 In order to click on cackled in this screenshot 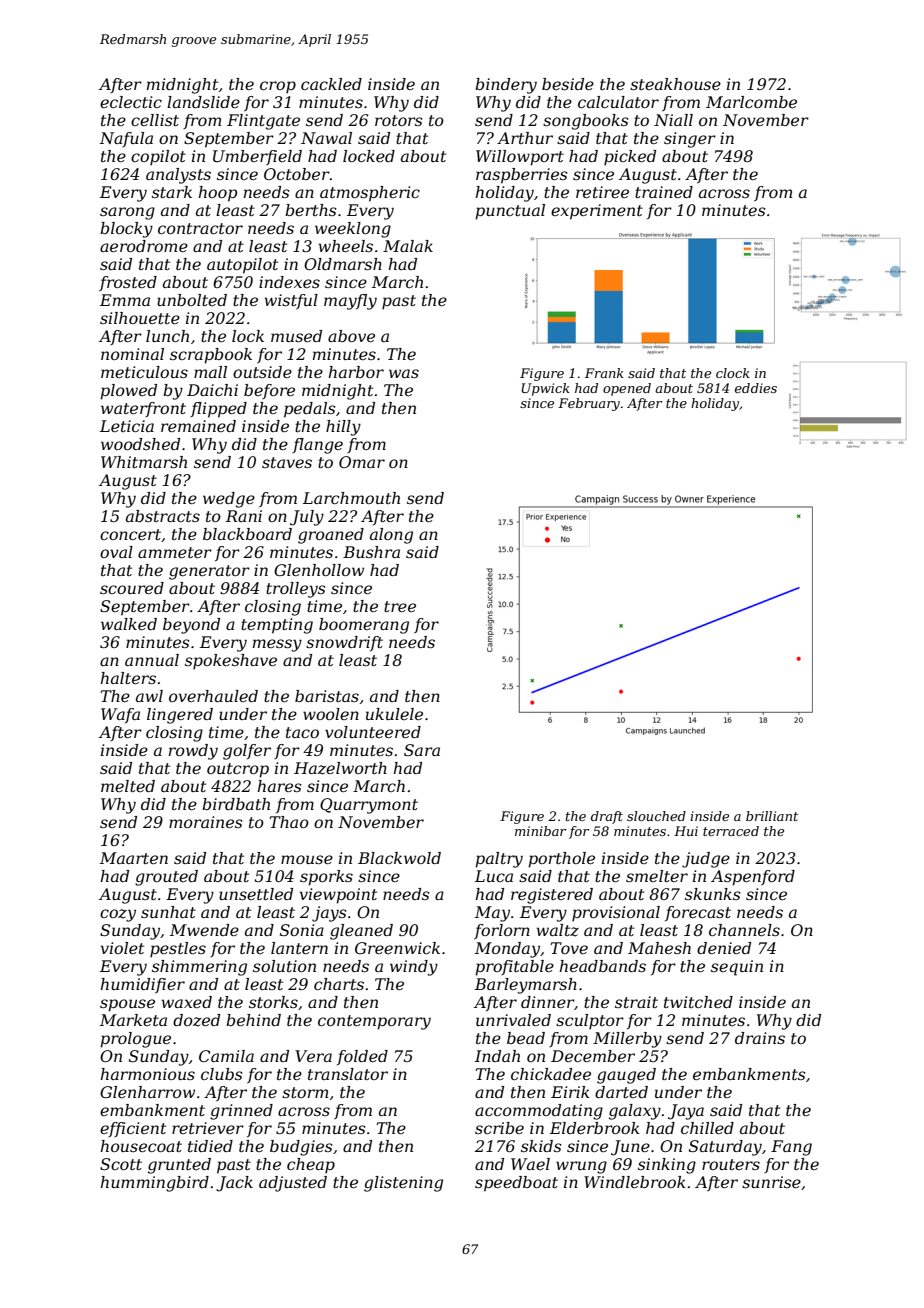, I will do `click(331, 84)`.
